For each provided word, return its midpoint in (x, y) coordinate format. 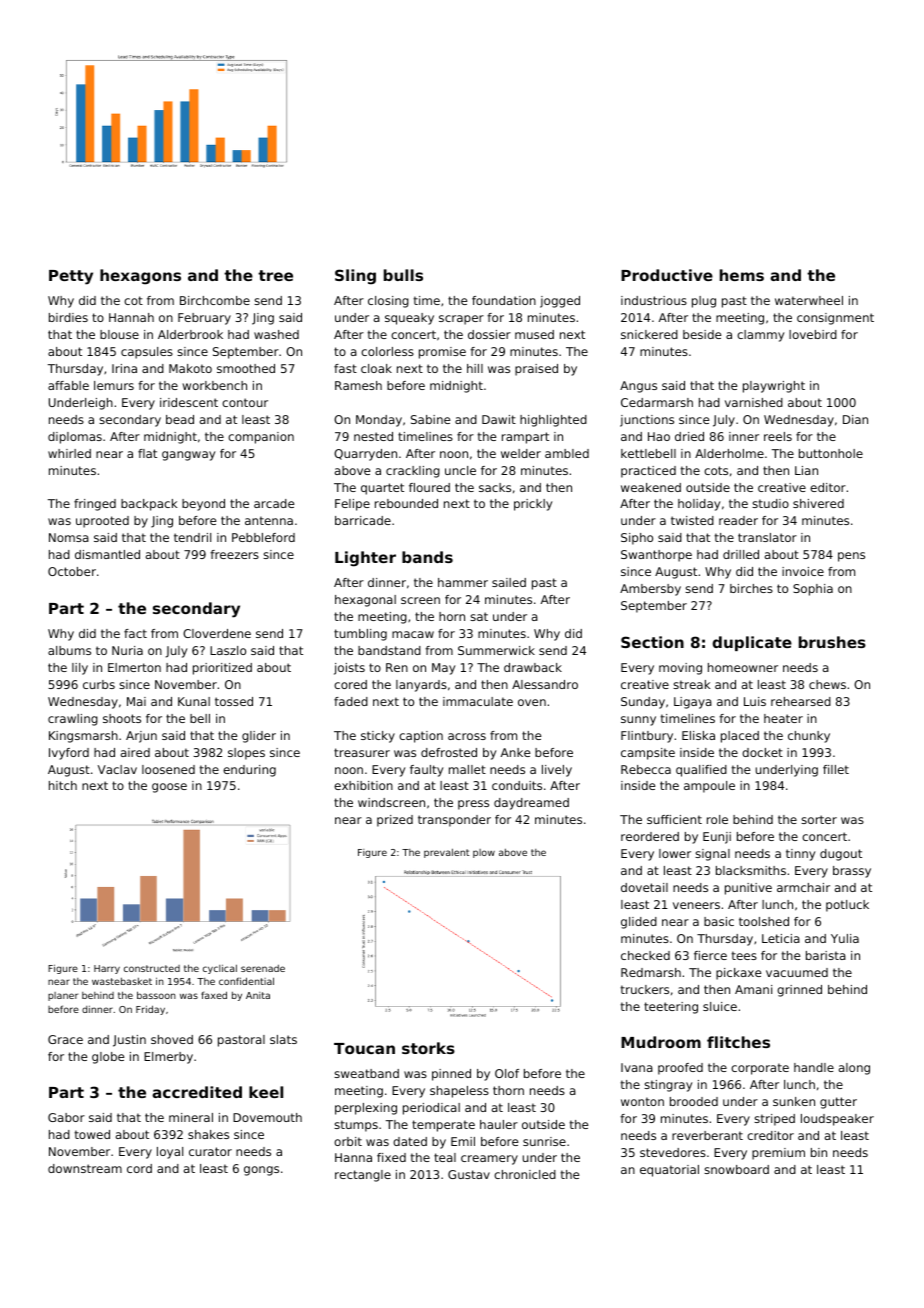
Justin (129, 1041)
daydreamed (531, 804)
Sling (355, 277)
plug (704, 302)
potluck (847, 906)
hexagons (140, 277)
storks (428, 1048)
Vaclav (117, 769)
